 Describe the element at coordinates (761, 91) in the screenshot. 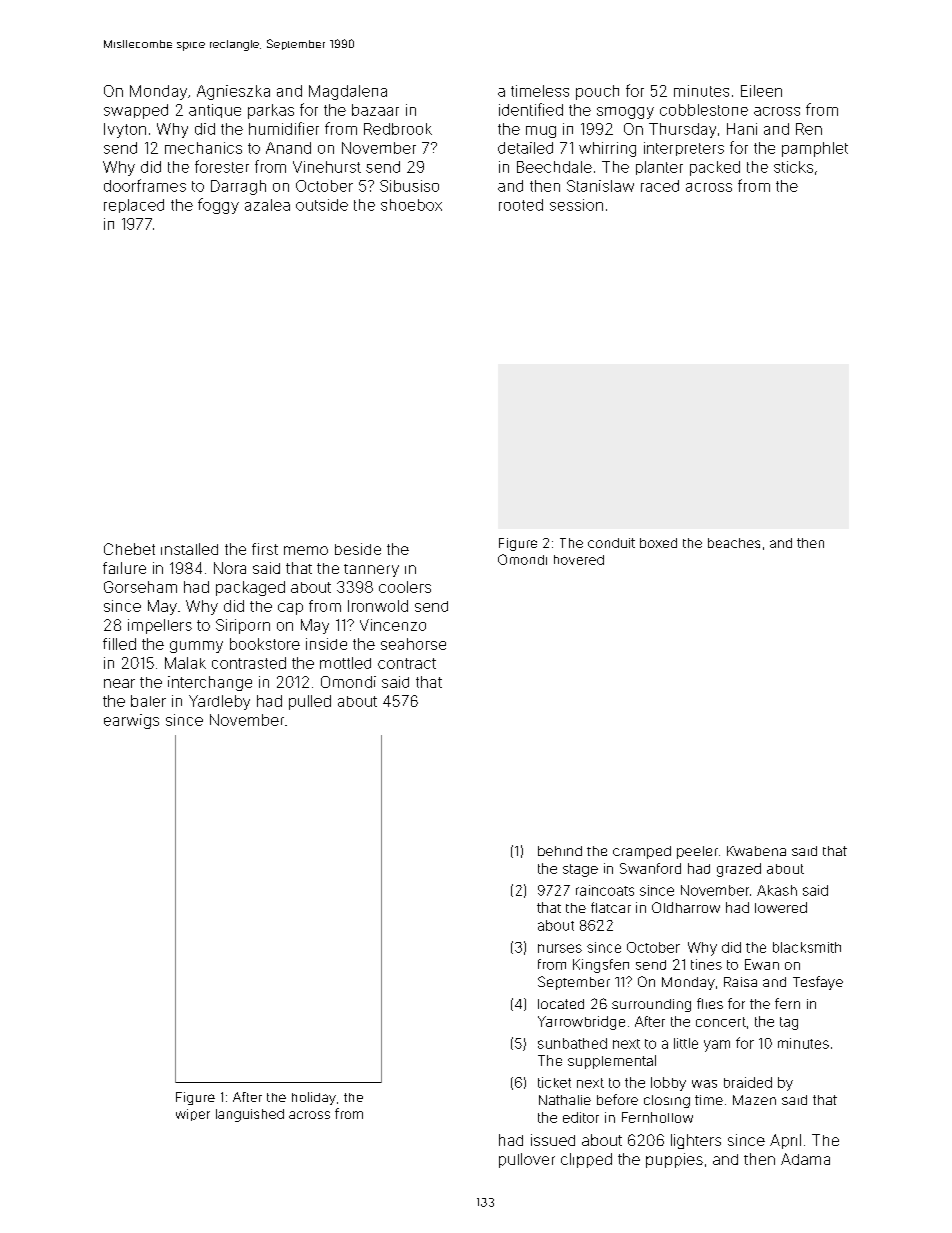

I see `Eileen` at that location.
